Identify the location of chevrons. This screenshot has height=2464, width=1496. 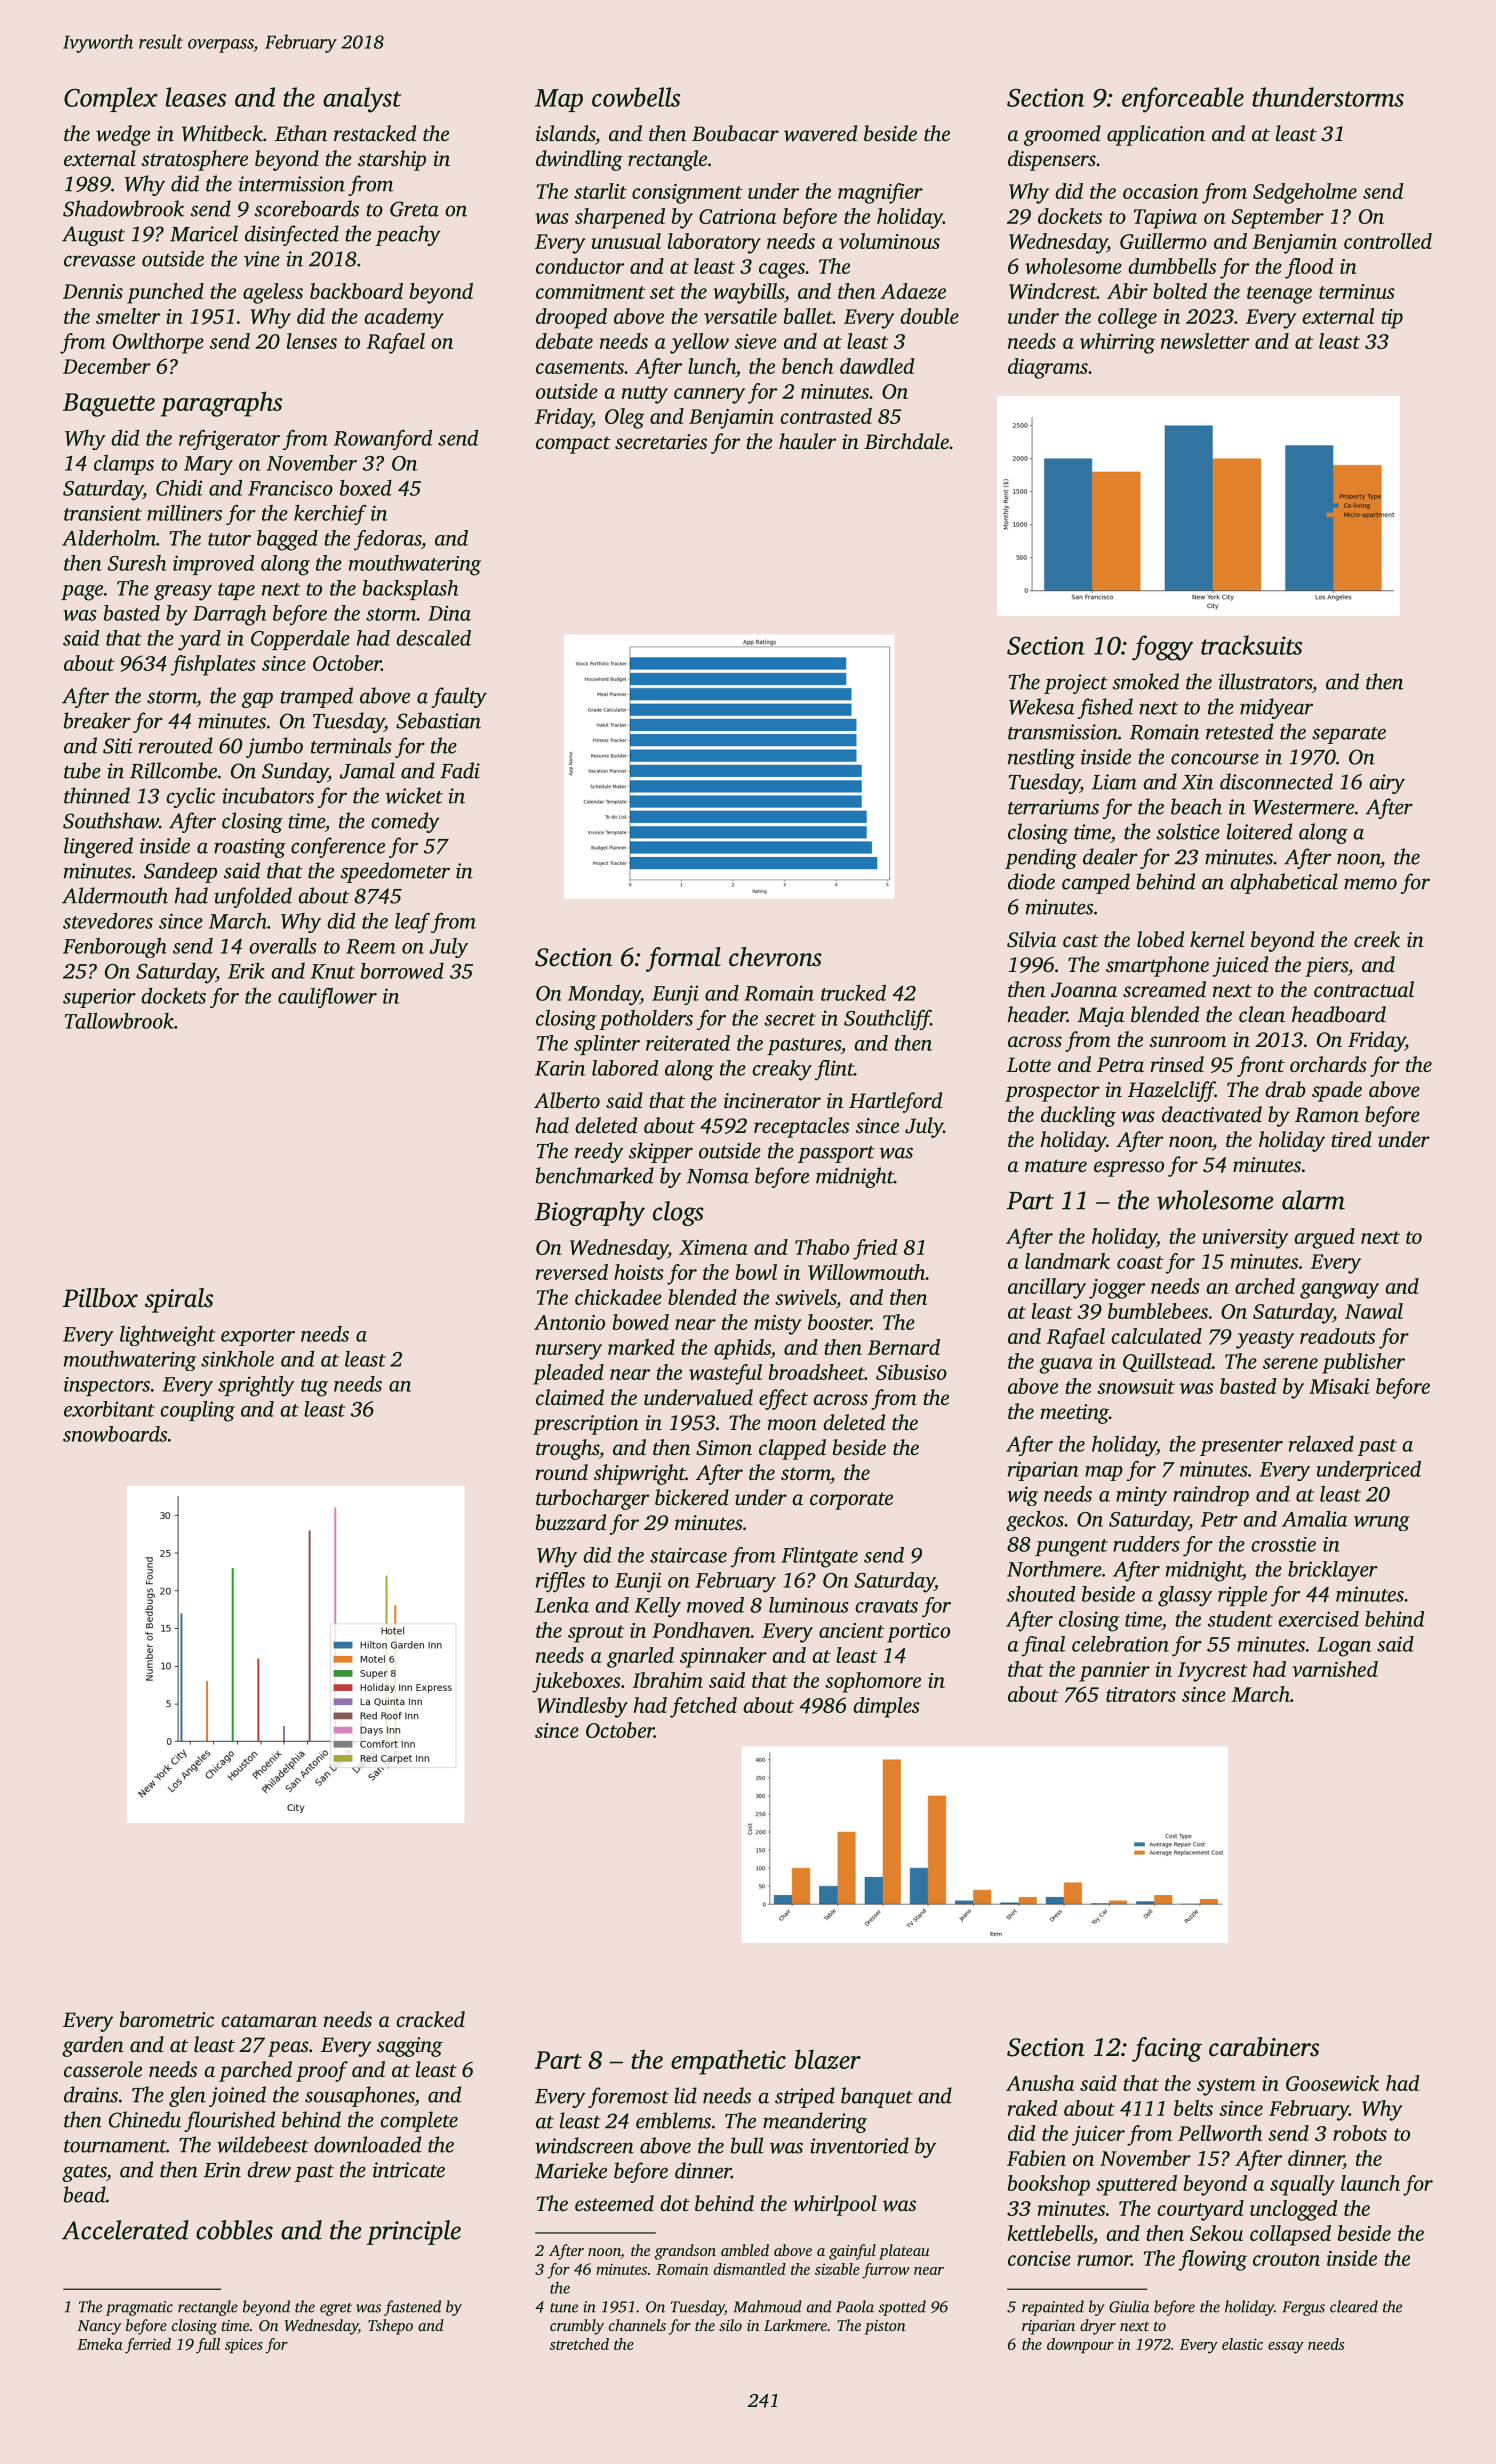
(775, 957).
